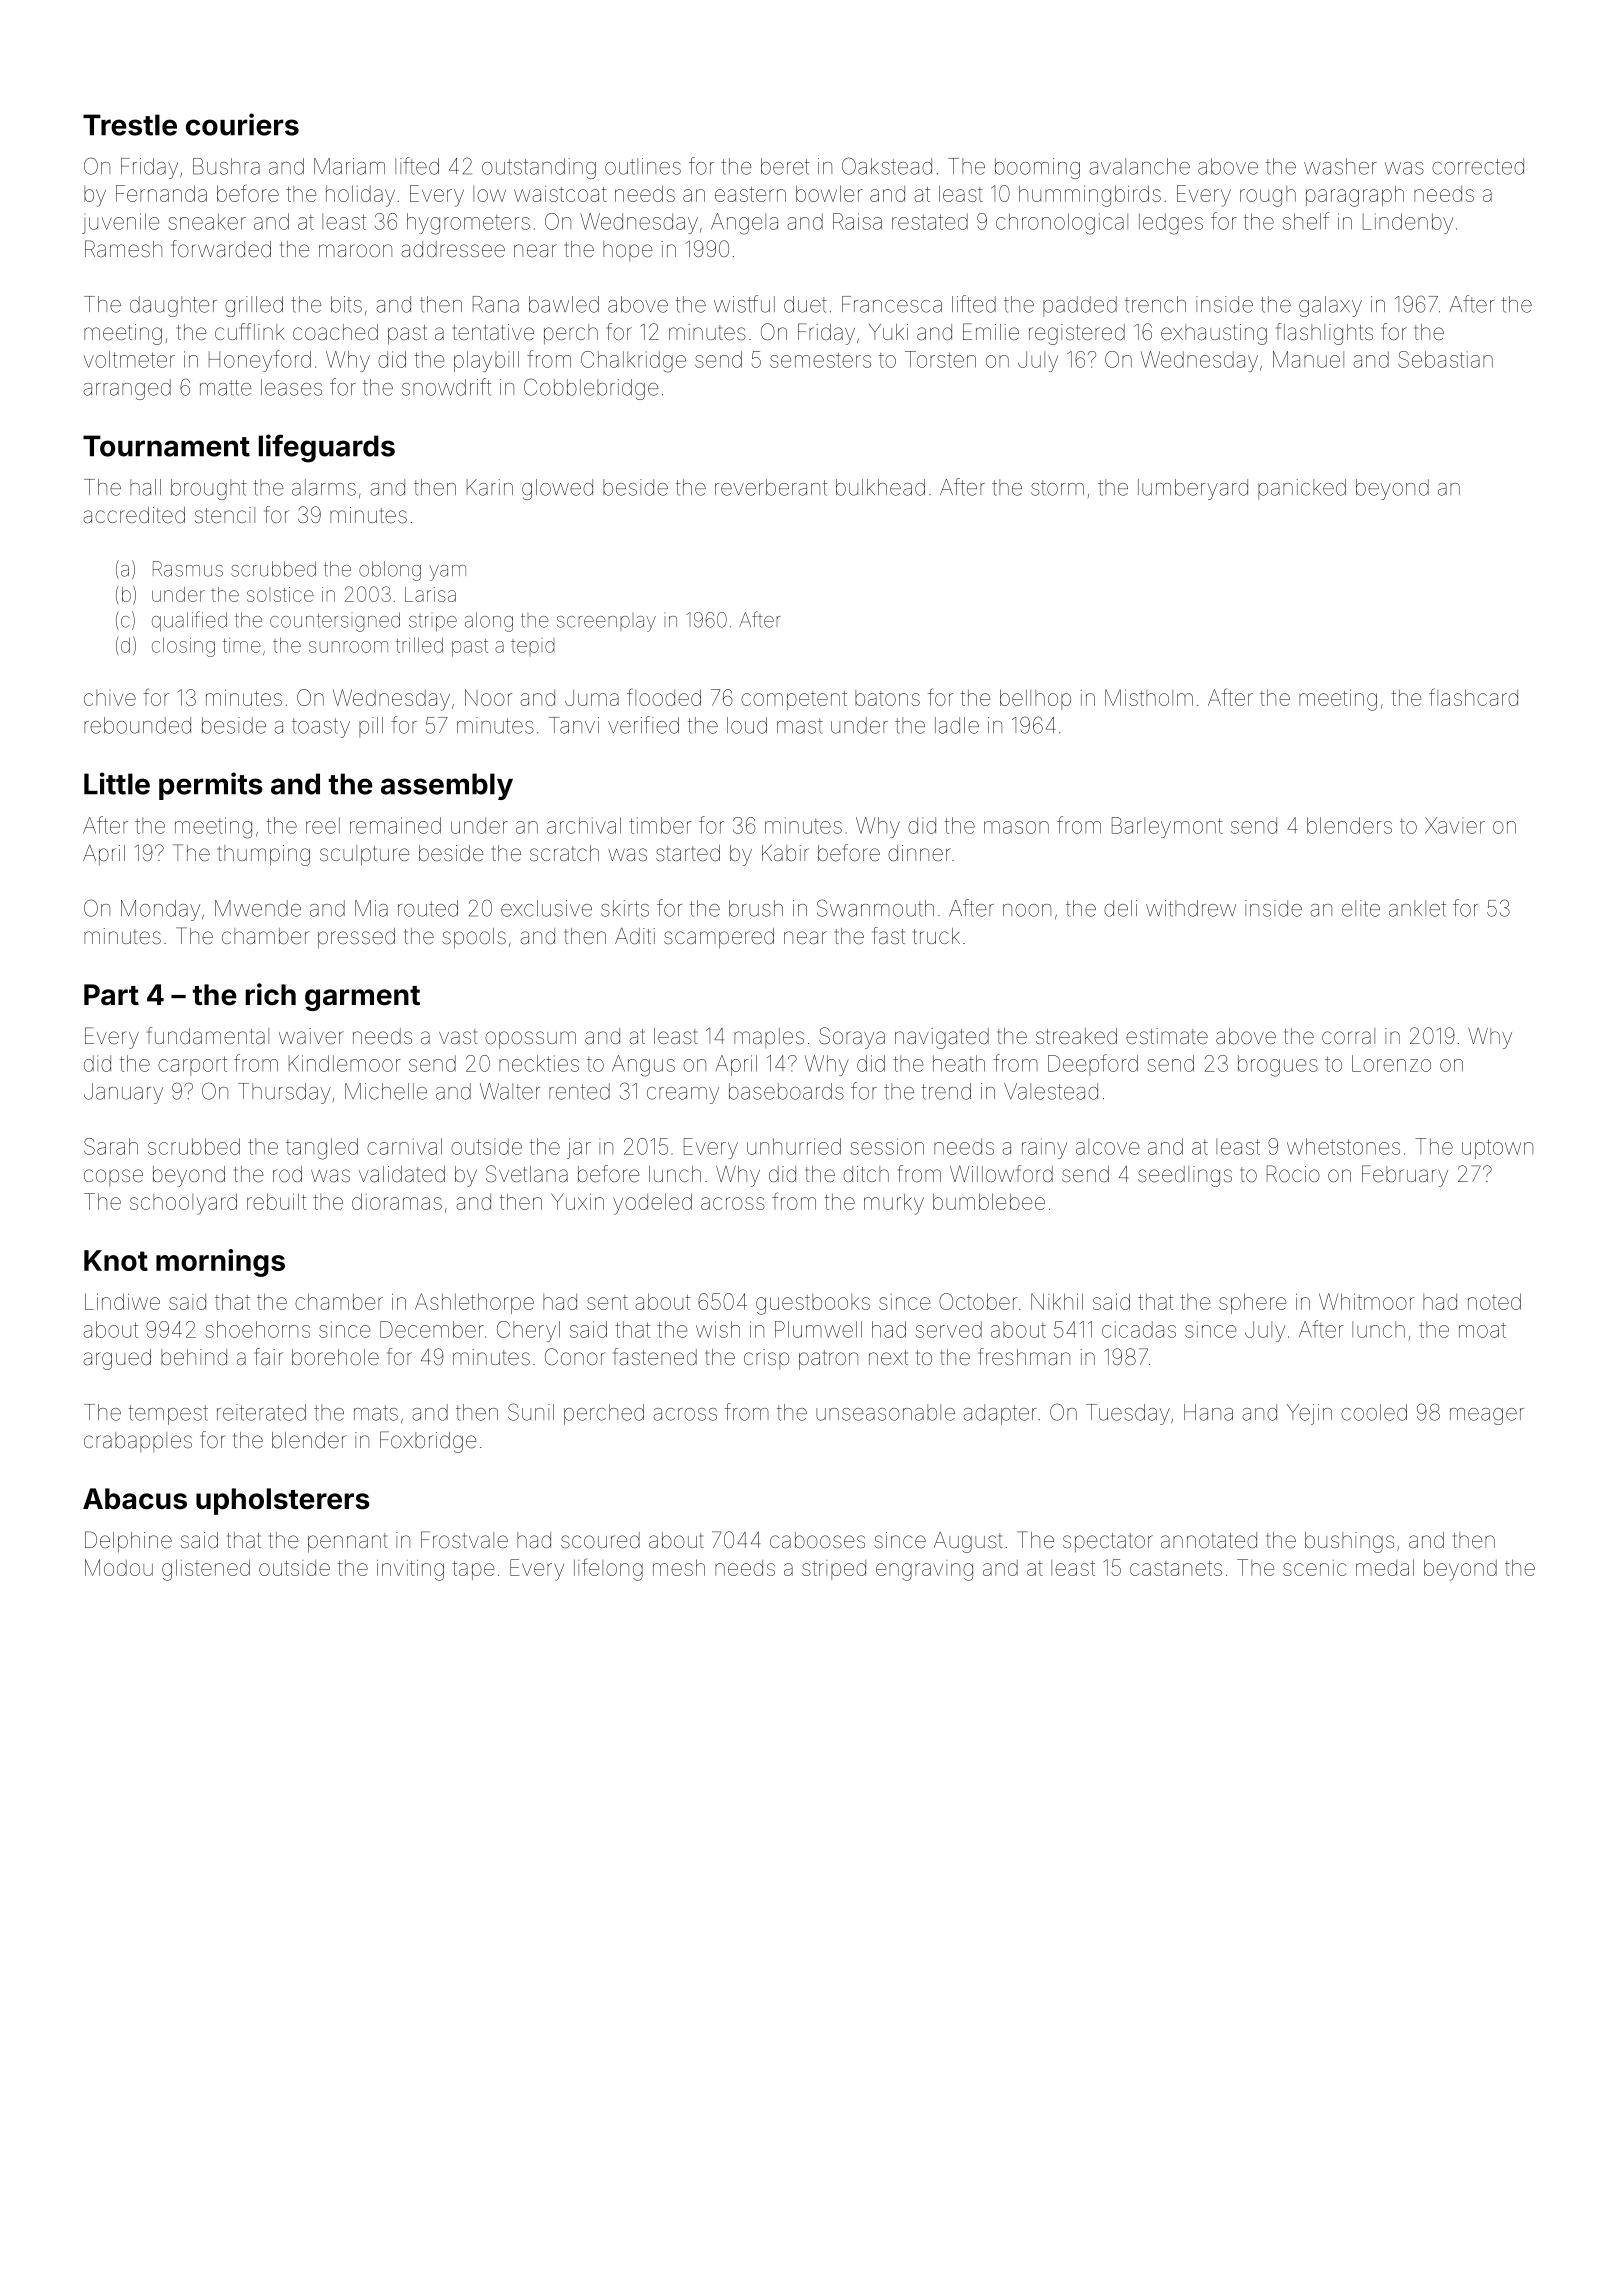 This screenshot has height=2292, width=1620. I want to click on corrected, so click(1478, 166).
